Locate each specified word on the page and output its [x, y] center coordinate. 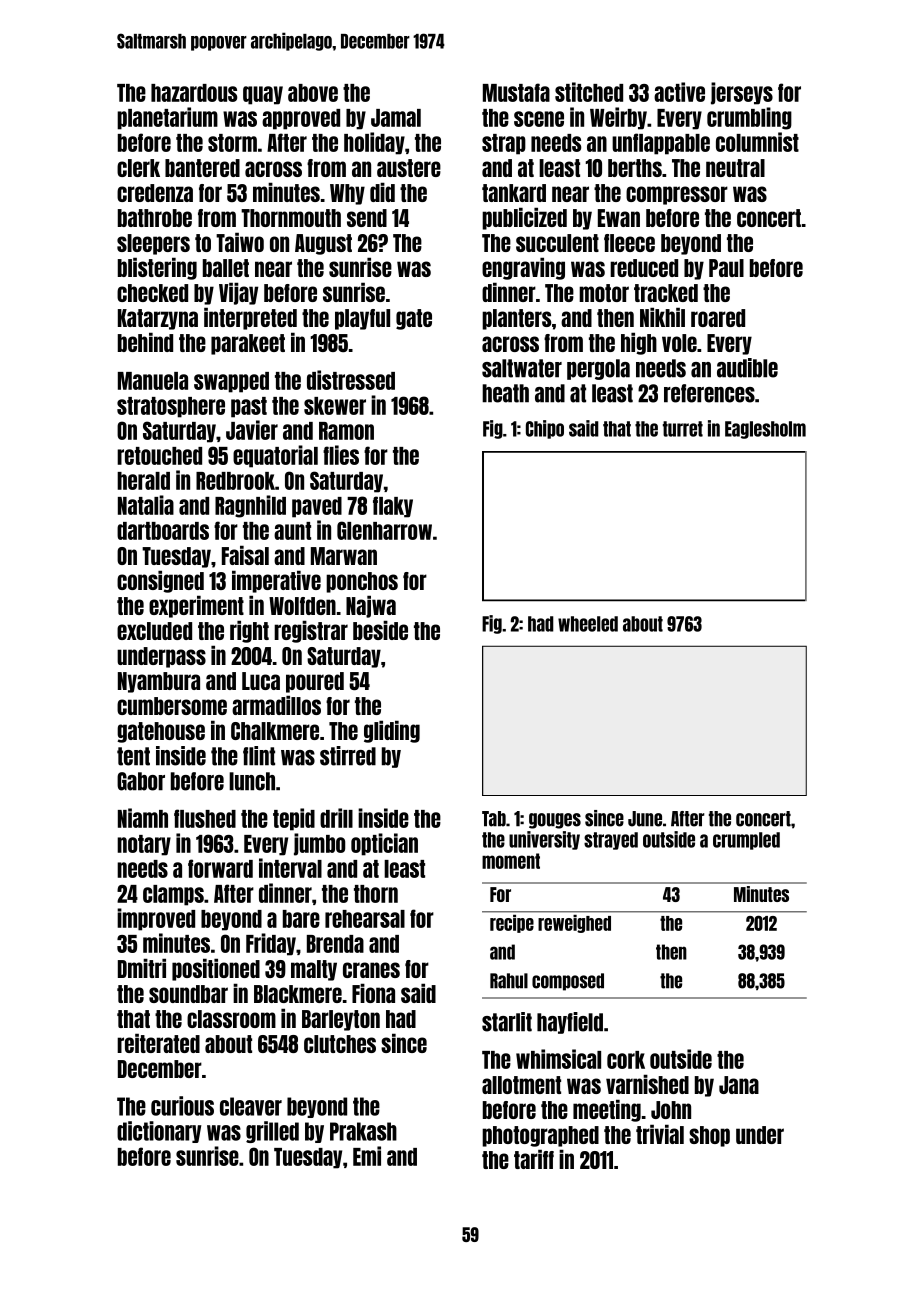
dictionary [159, 1132]
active [679, 92]
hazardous [194, 93]
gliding [392, 731]
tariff [534, 1159]
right [249, 631]
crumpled [746, 841]
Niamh [143, 818]
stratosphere [171, 407]
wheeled [588, 624]
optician [384, 844]
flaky [393, 507]
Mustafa [516, 92]
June [645, 819]
